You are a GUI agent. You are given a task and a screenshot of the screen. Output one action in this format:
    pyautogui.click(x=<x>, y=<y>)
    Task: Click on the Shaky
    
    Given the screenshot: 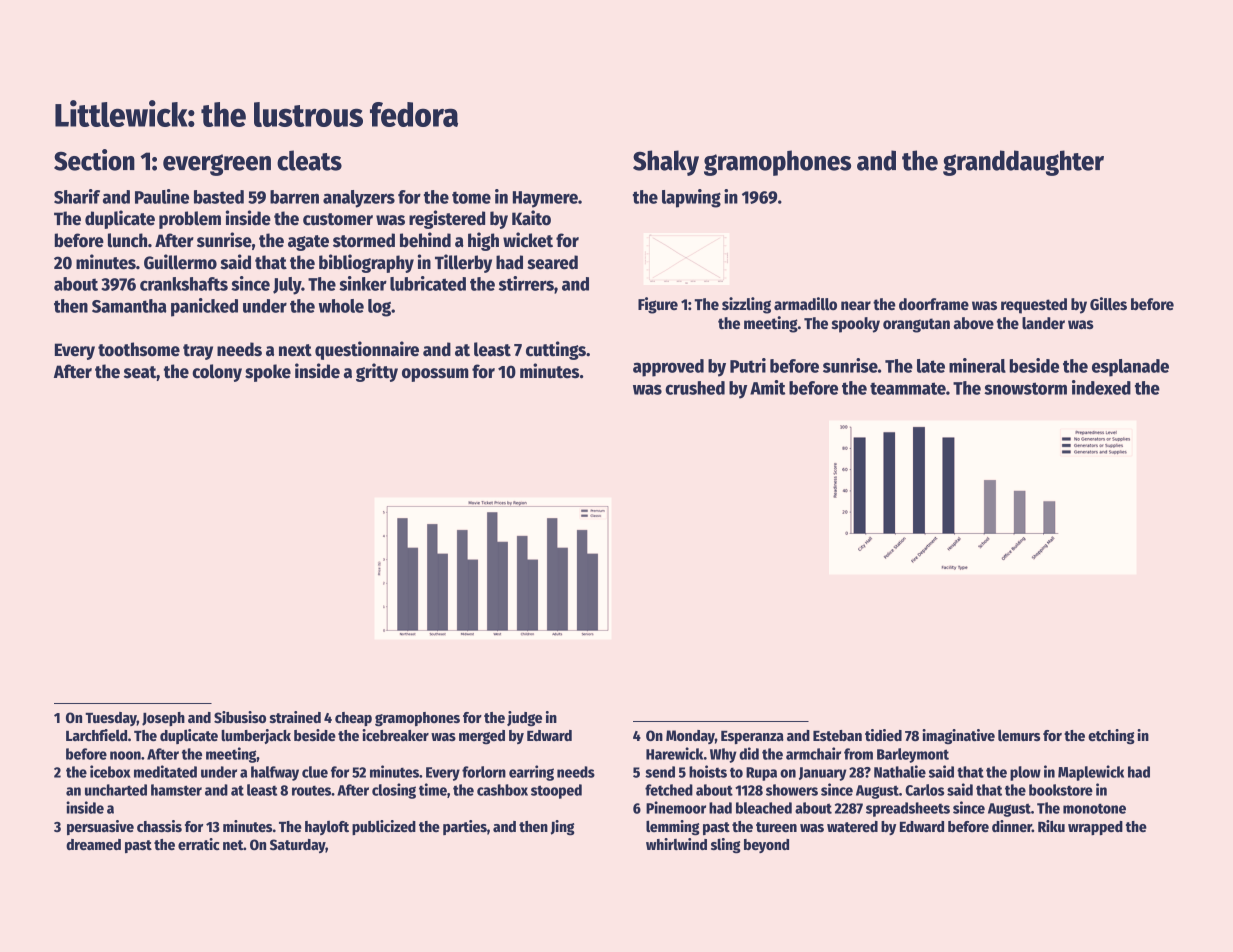 What is the action you would take?
    pyautogui.click(x=666, y=163)
